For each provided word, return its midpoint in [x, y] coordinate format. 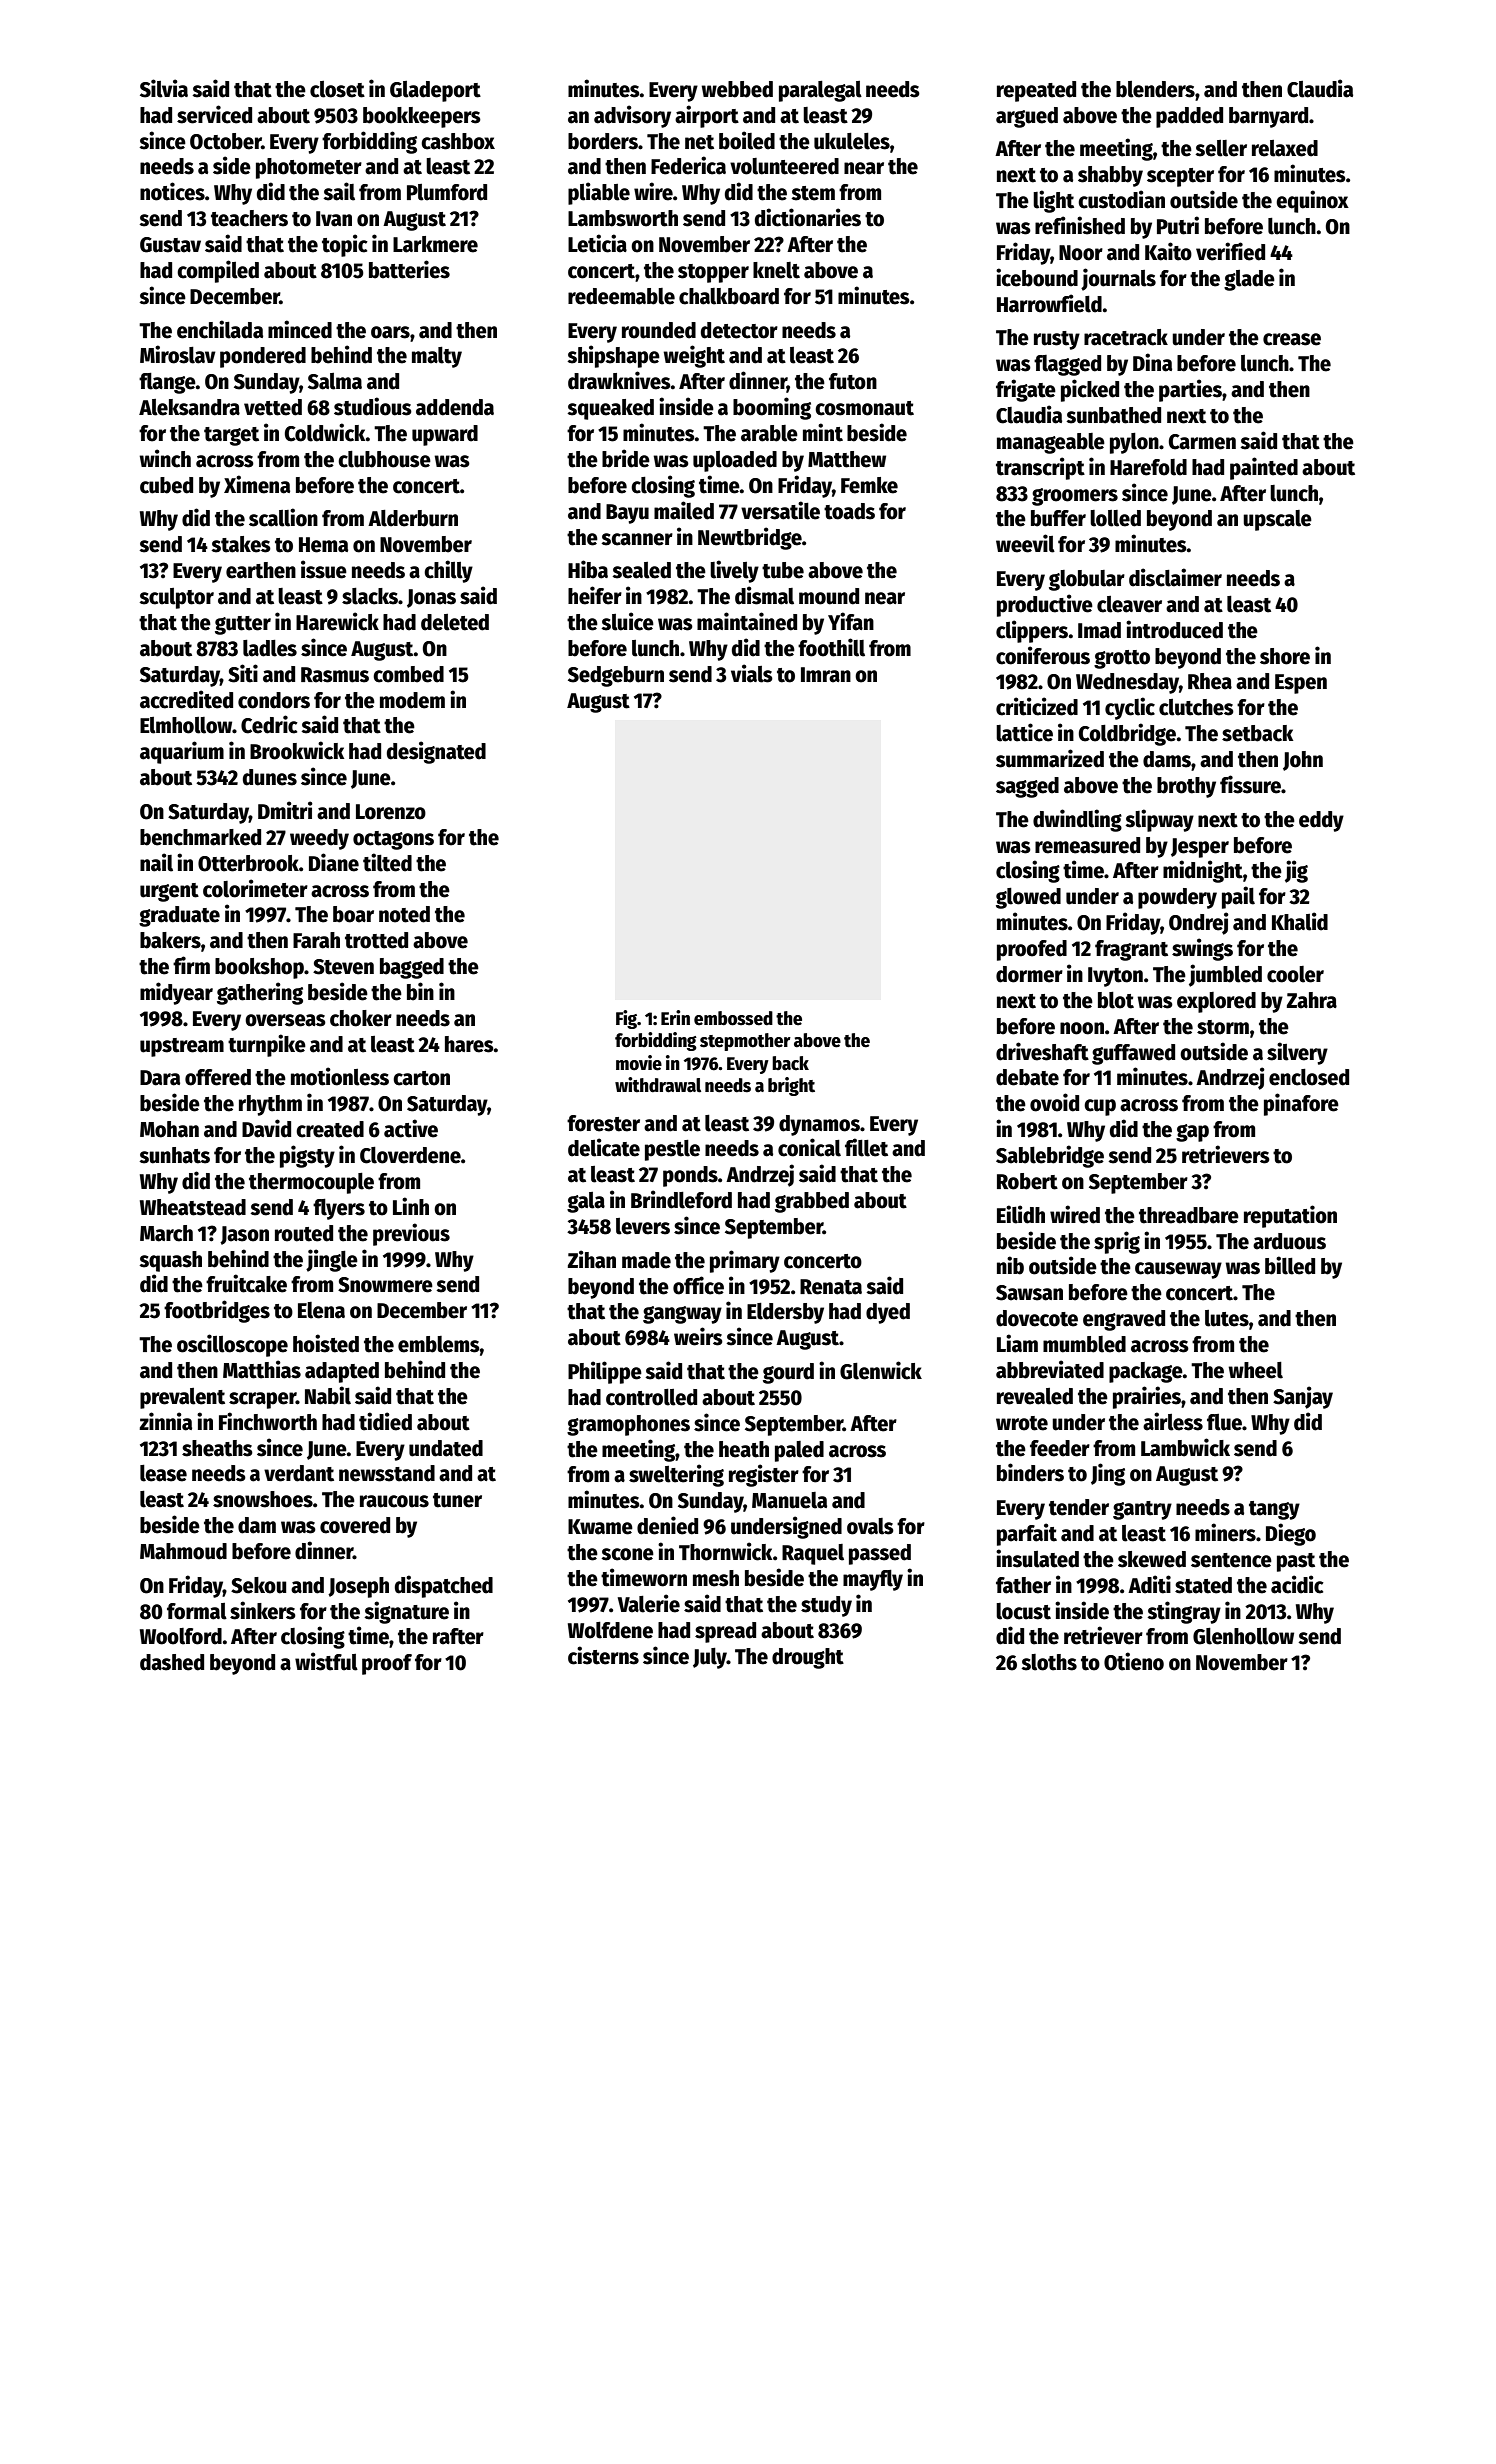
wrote [1022, 1423]
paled [799, 1451]
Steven [343, 967]
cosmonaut [864, 408]
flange [167, 383]
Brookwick [297, 750]
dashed [172, 1662]
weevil [1025, 543]
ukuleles [852, 141]
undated [446, 1448]
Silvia [164, 88]
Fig [626, 1019]
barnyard [1268, 117]
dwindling [1077, 820]
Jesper [1200, 848]
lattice [1024, 732]
